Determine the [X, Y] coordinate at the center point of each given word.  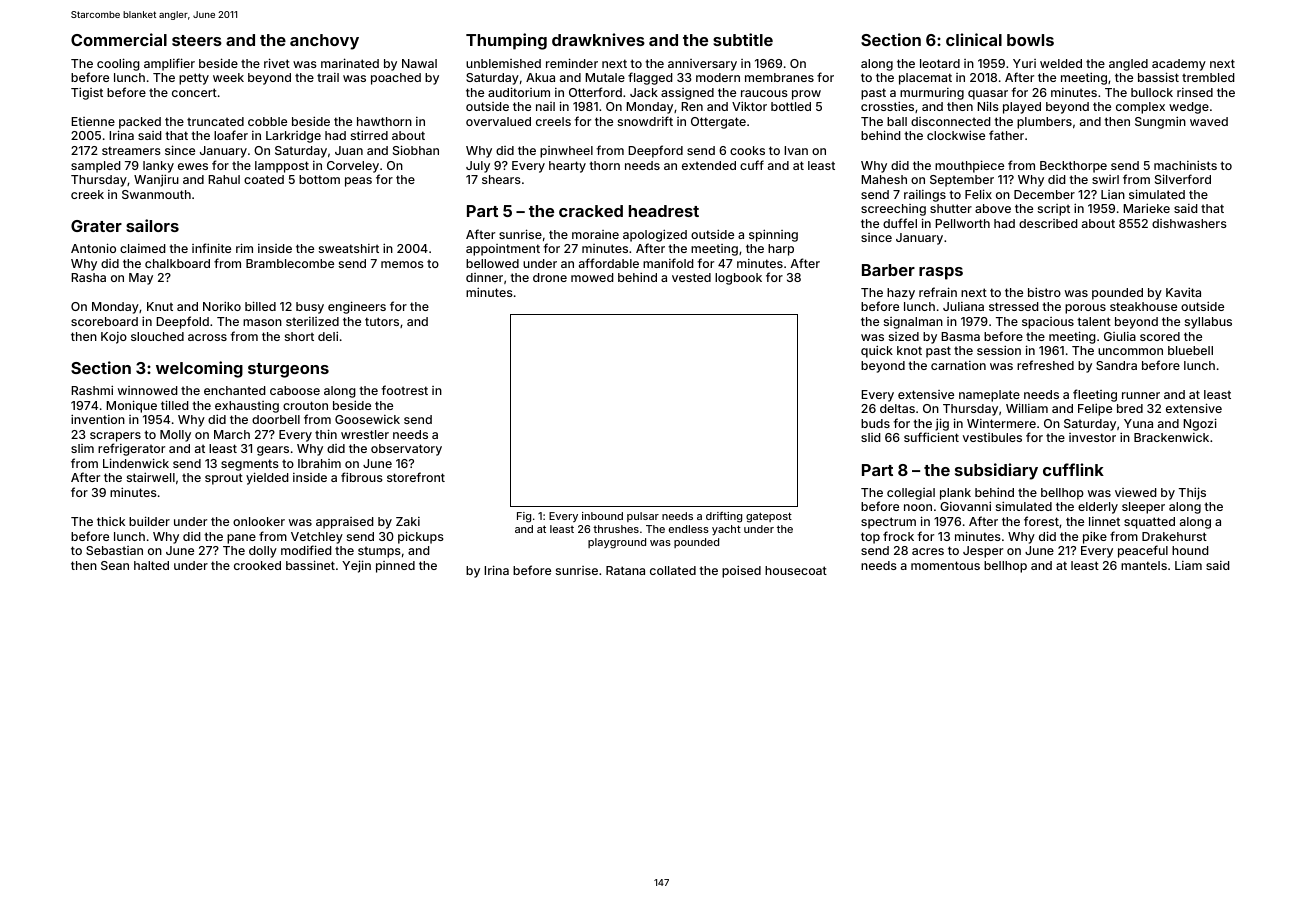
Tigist [87, 93]
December [1044, 194]
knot [909, 350]
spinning [773, 235]
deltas [897, 408]
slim [82, 448]
